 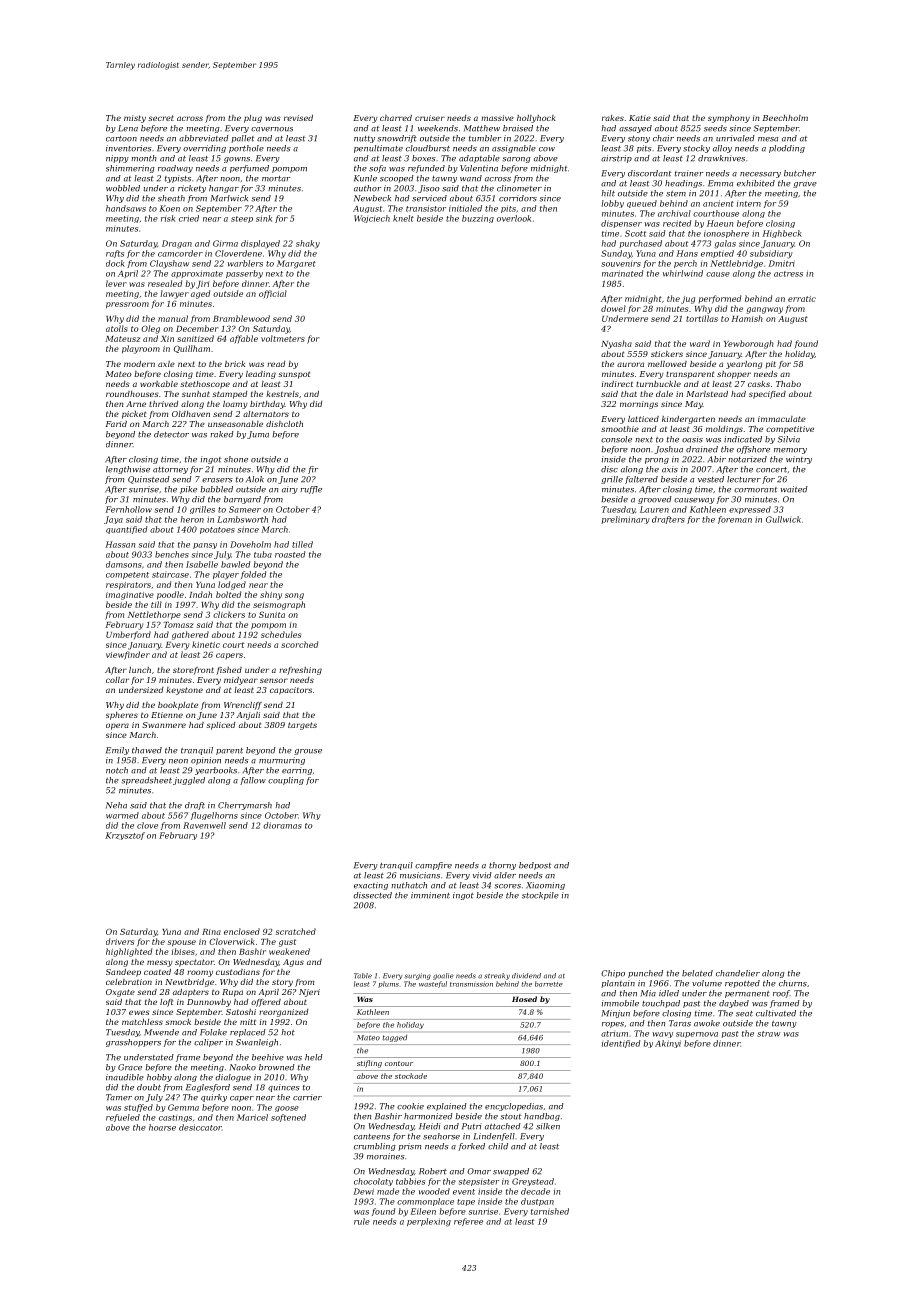 I want to click on bedpost, so click(x=535, y=866).
